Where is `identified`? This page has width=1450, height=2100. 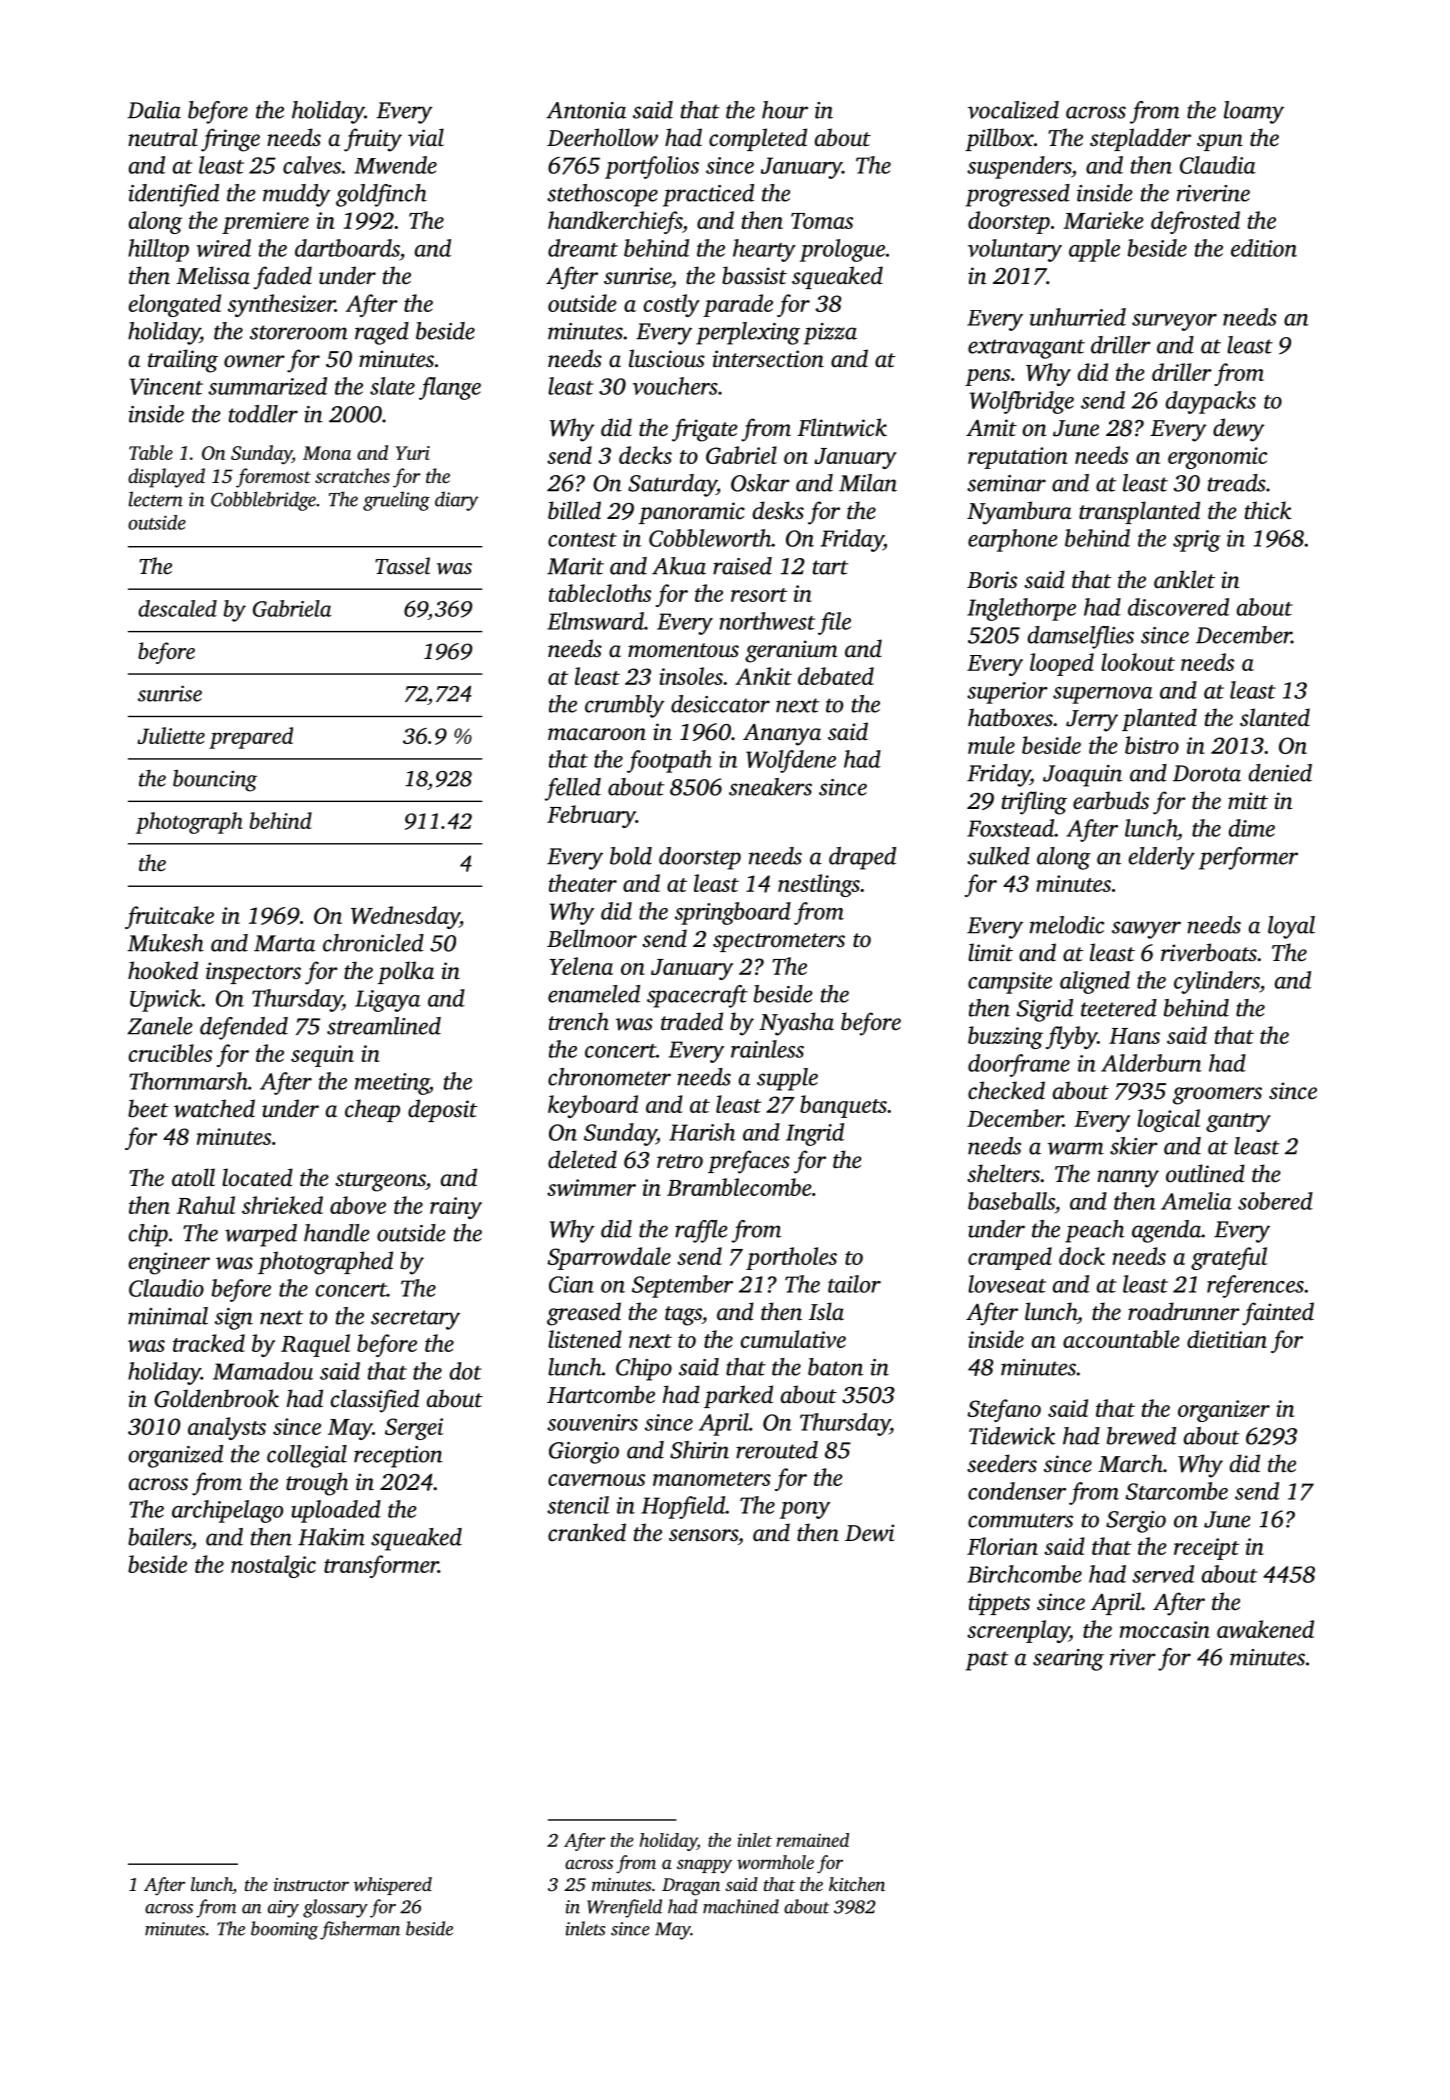 identified is located at coordinates (173, 195).
